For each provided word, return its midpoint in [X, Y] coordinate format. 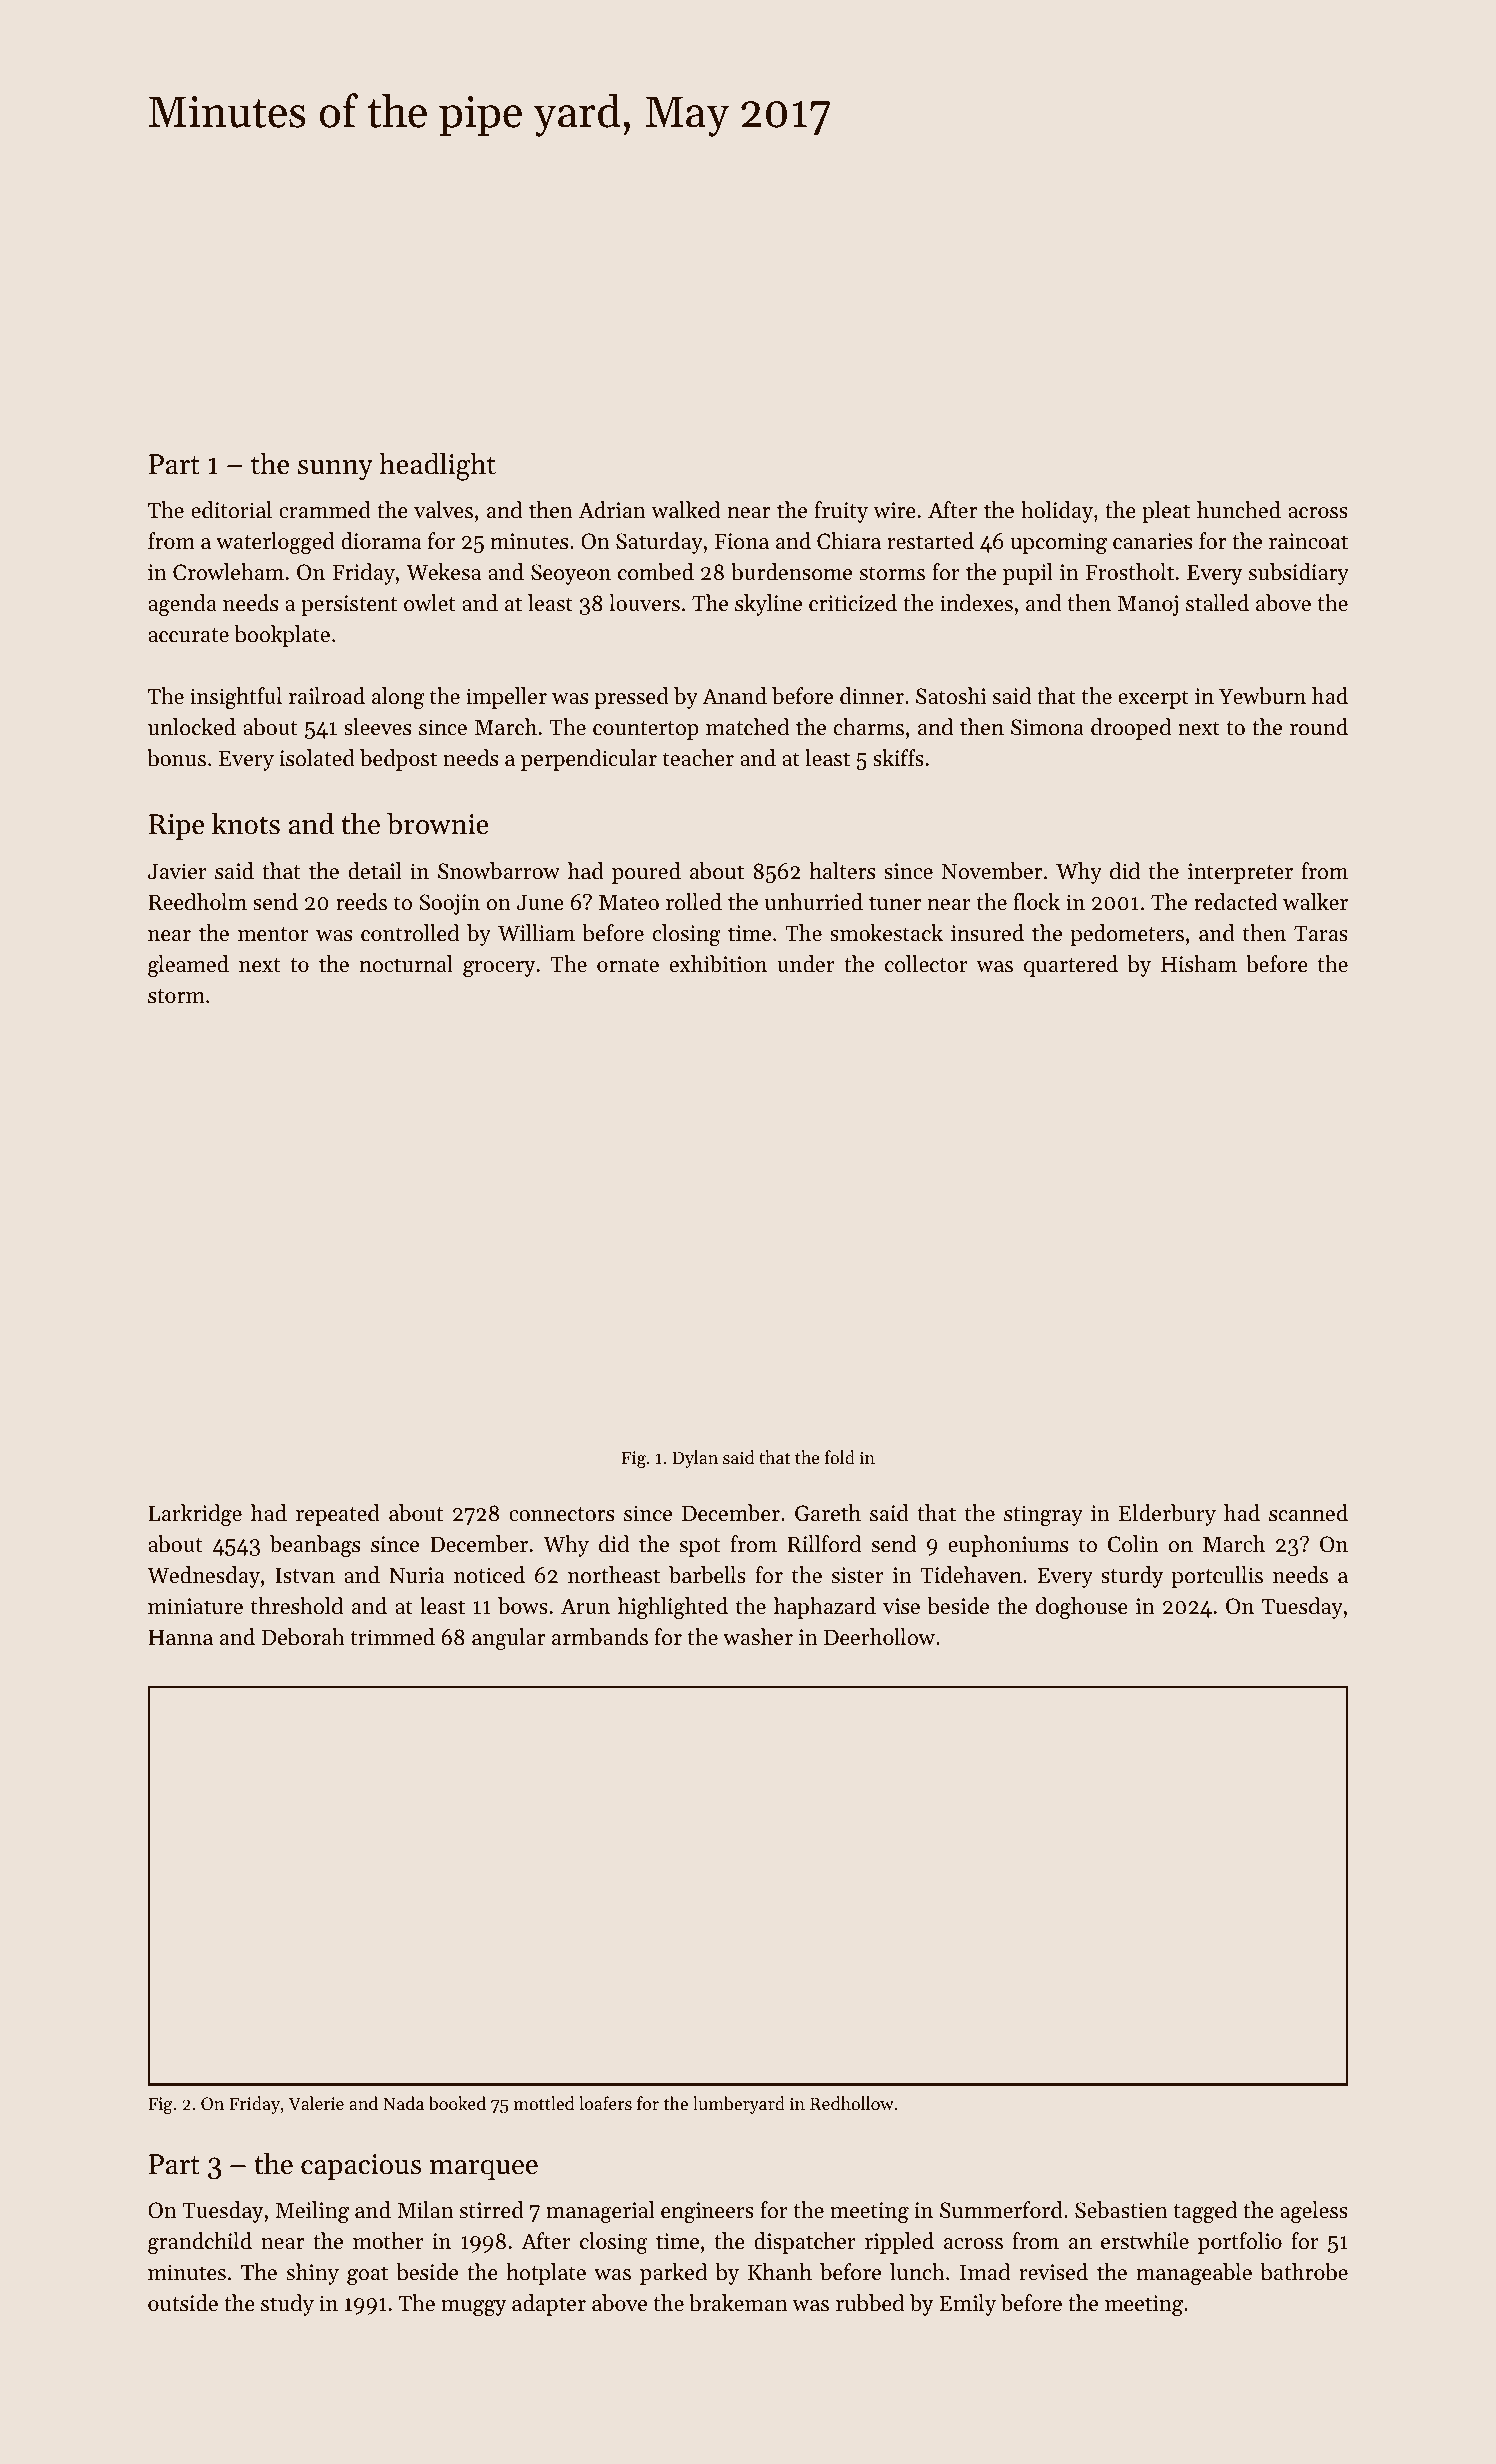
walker [1315, 902]
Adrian [612, 510]
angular [508, 1639]
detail [375, 871]
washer [758, 1637]
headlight [437, 466]
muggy [473, 2308]
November [991, 871]
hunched [1239, 510]
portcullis [1217, 1577]
